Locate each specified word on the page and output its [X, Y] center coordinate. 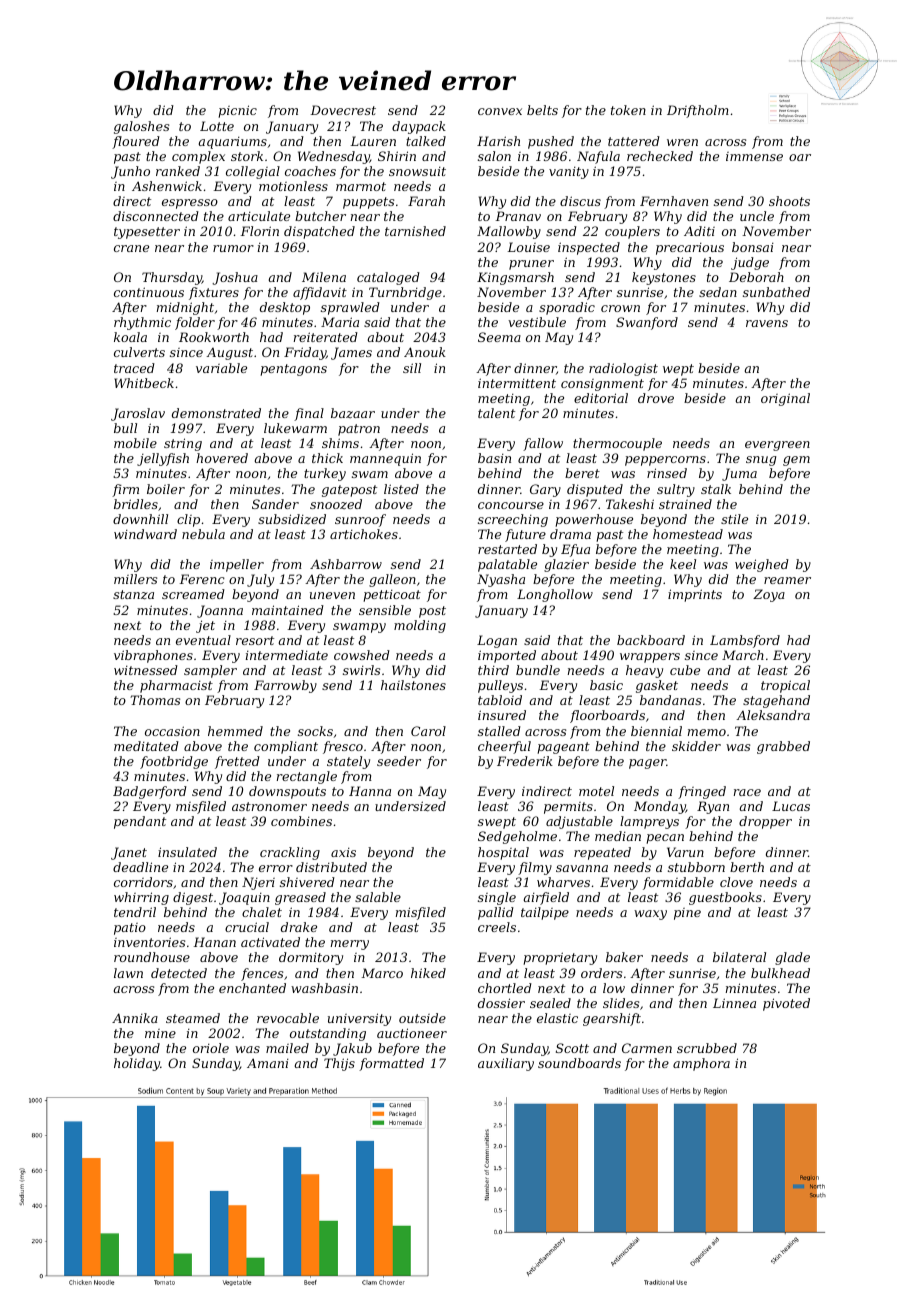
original [785, 399]
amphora [701, 1064]
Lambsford [745, 641]
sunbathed [776, 292]
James [351, 353]
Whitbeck [144, 383]
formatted [391, 1064]
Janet [129, 853]
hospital [503, 853]
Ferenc [202, 579]
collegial [253, 172]
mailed [287, 1048]
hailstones [413, 685]
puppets [368, 203]
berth [747, 867]
